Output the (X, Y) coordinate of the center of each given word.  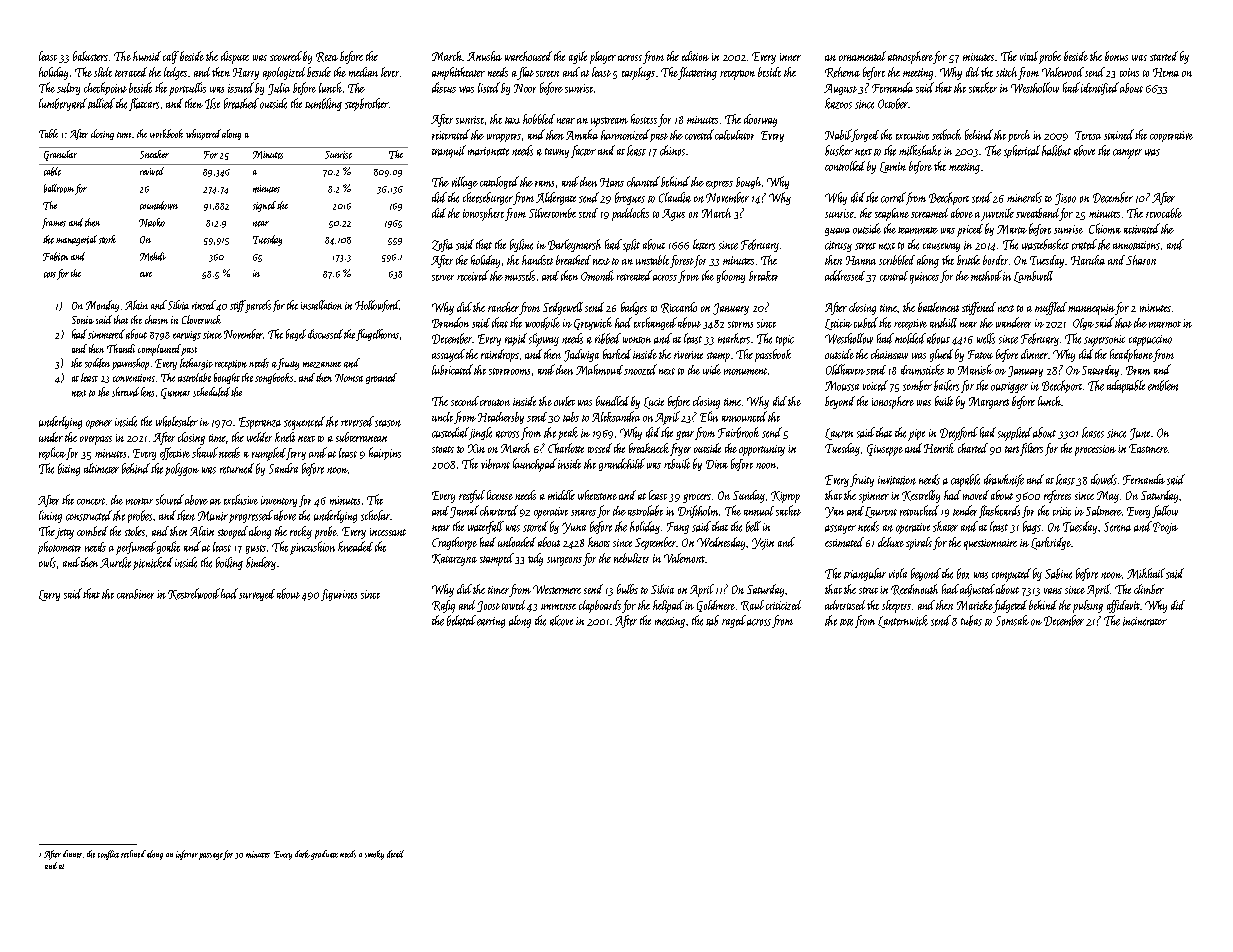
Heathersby (501, 418)
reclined (133, 854)
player (603, 57)
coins (1129, 72)
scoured (286, 56)
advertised (845, 605)
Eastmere (1148, 448)
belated (461, 620)
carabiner (135, 594)
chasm (156, 319)
